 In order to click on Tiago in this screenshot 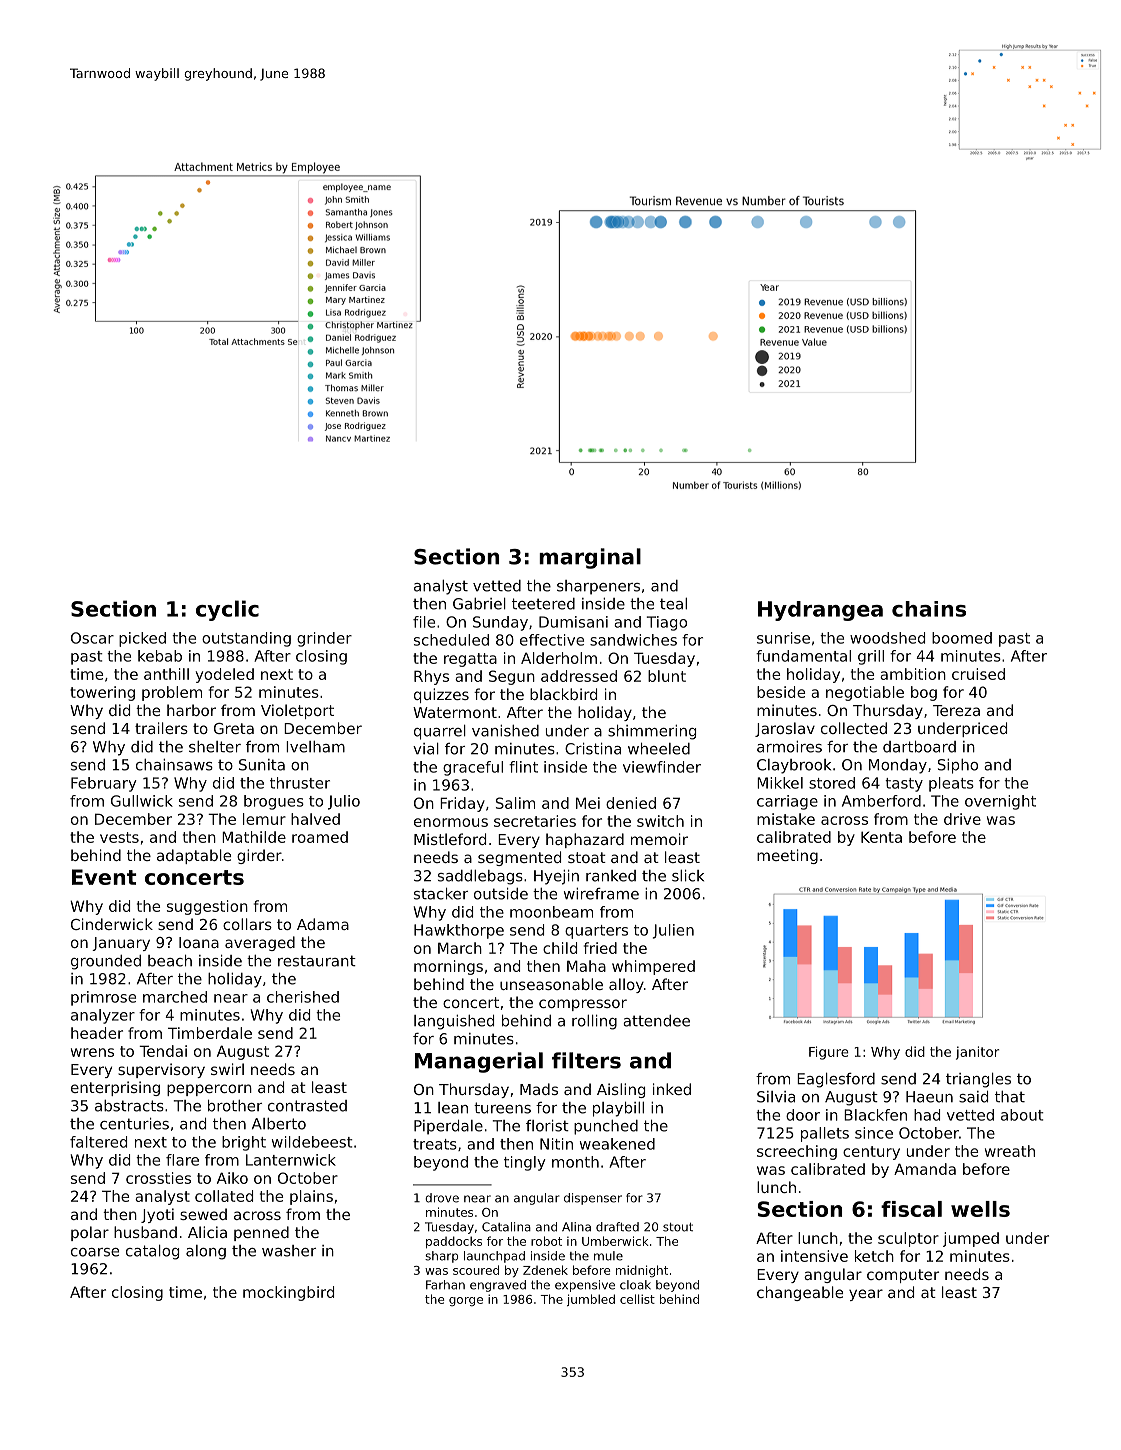, I will do `click(667, 623)`.
